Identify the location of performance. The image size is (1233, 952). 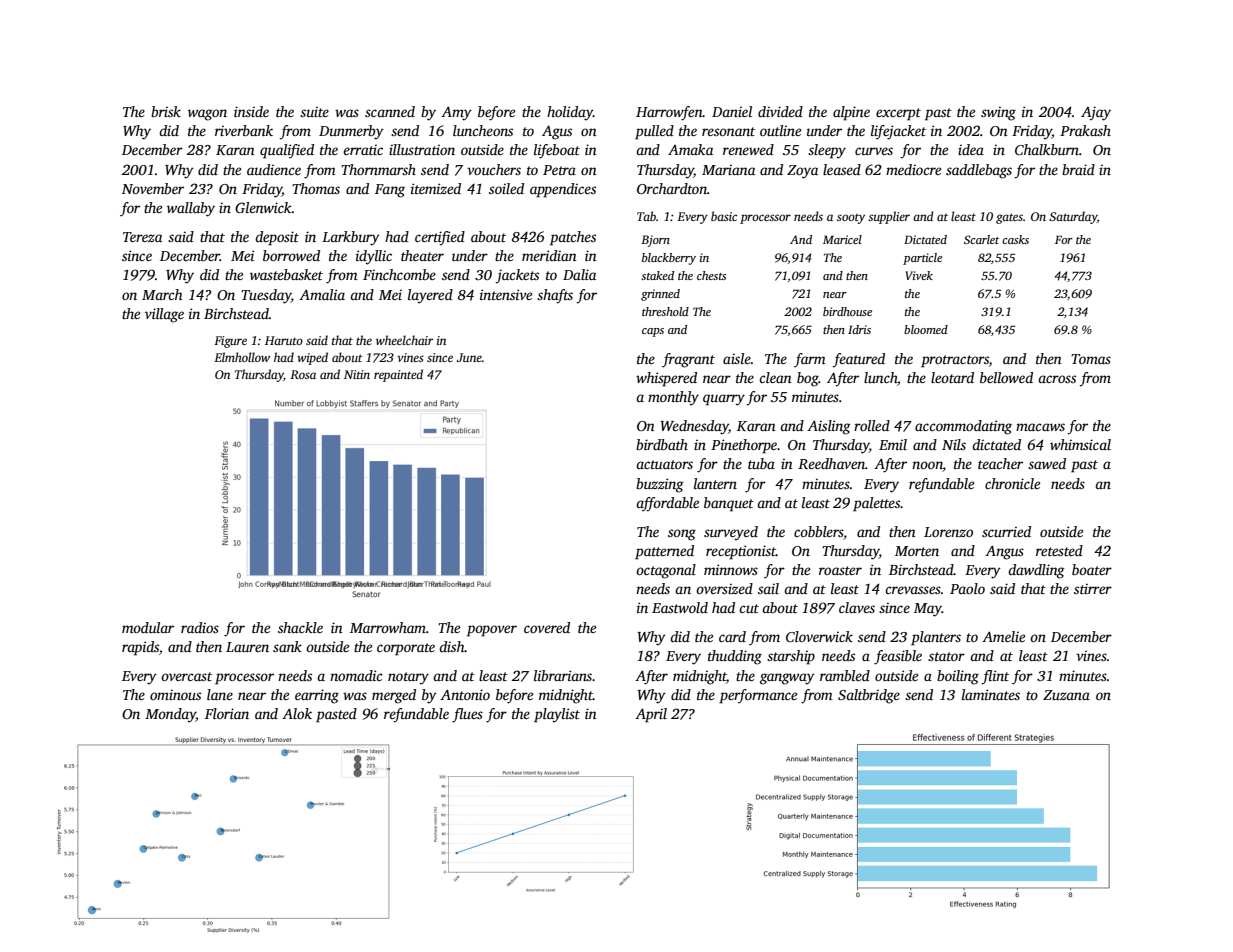
(758, 696).
